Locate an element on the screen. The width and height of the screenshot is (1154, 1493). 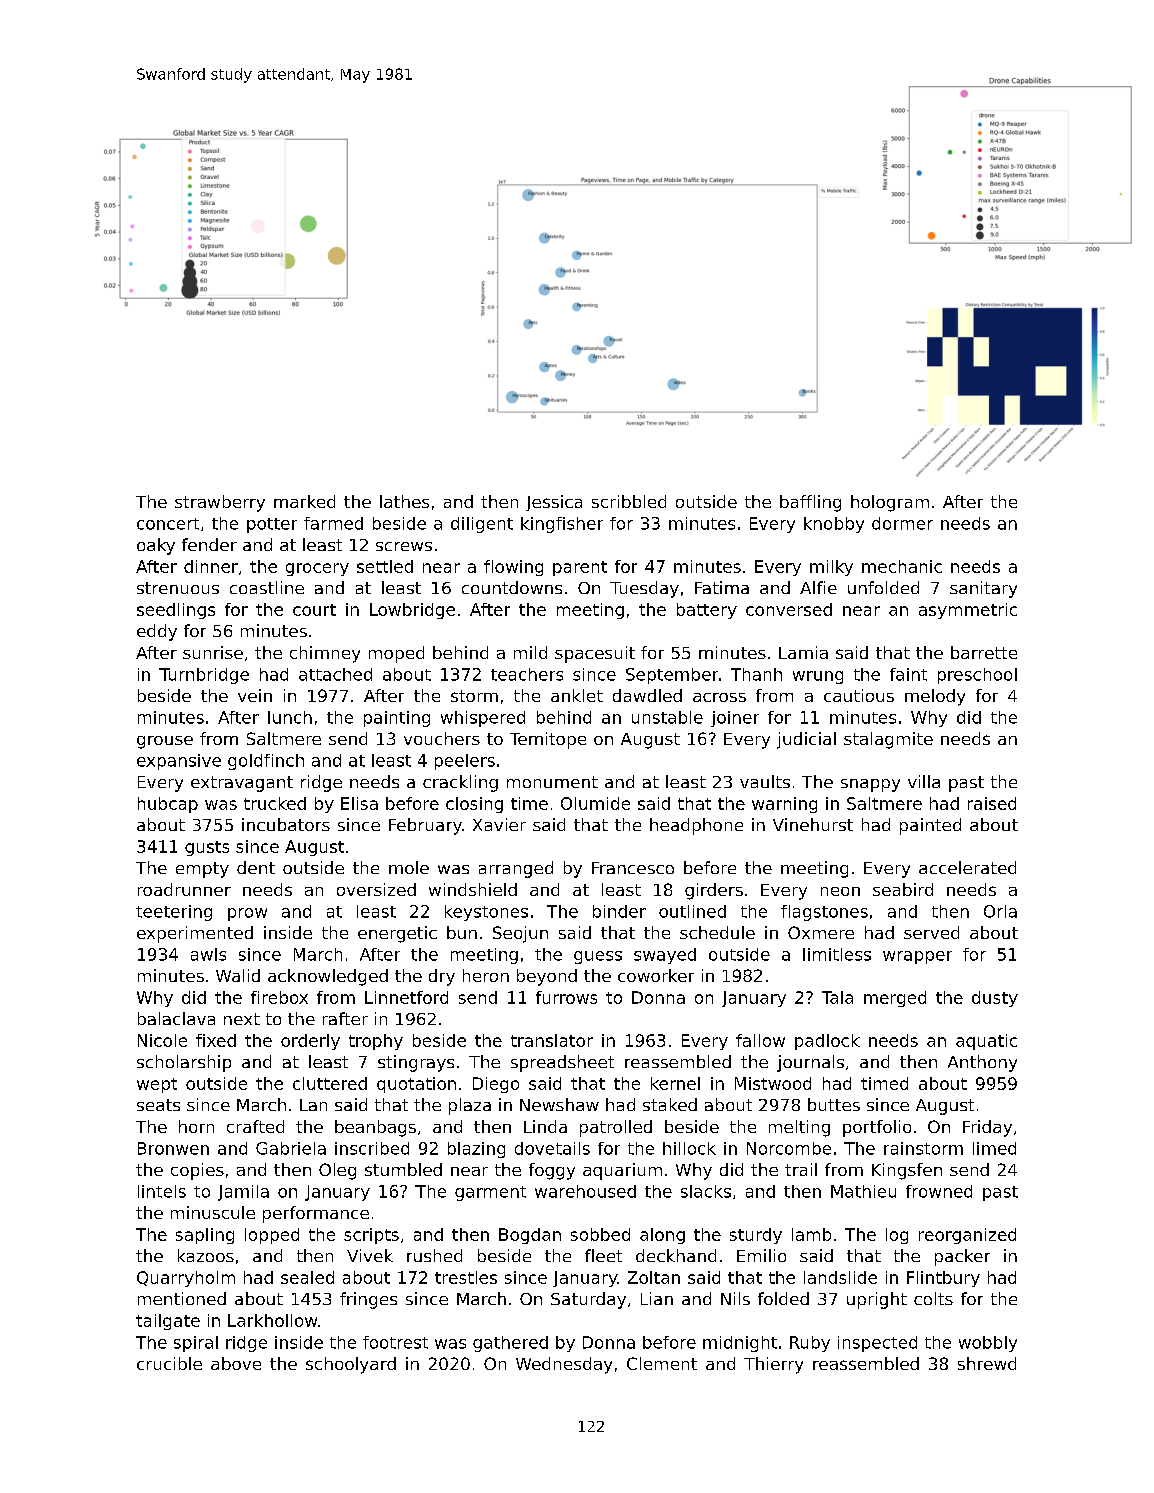
schoolyard is located at coordinates (351, 1365).
